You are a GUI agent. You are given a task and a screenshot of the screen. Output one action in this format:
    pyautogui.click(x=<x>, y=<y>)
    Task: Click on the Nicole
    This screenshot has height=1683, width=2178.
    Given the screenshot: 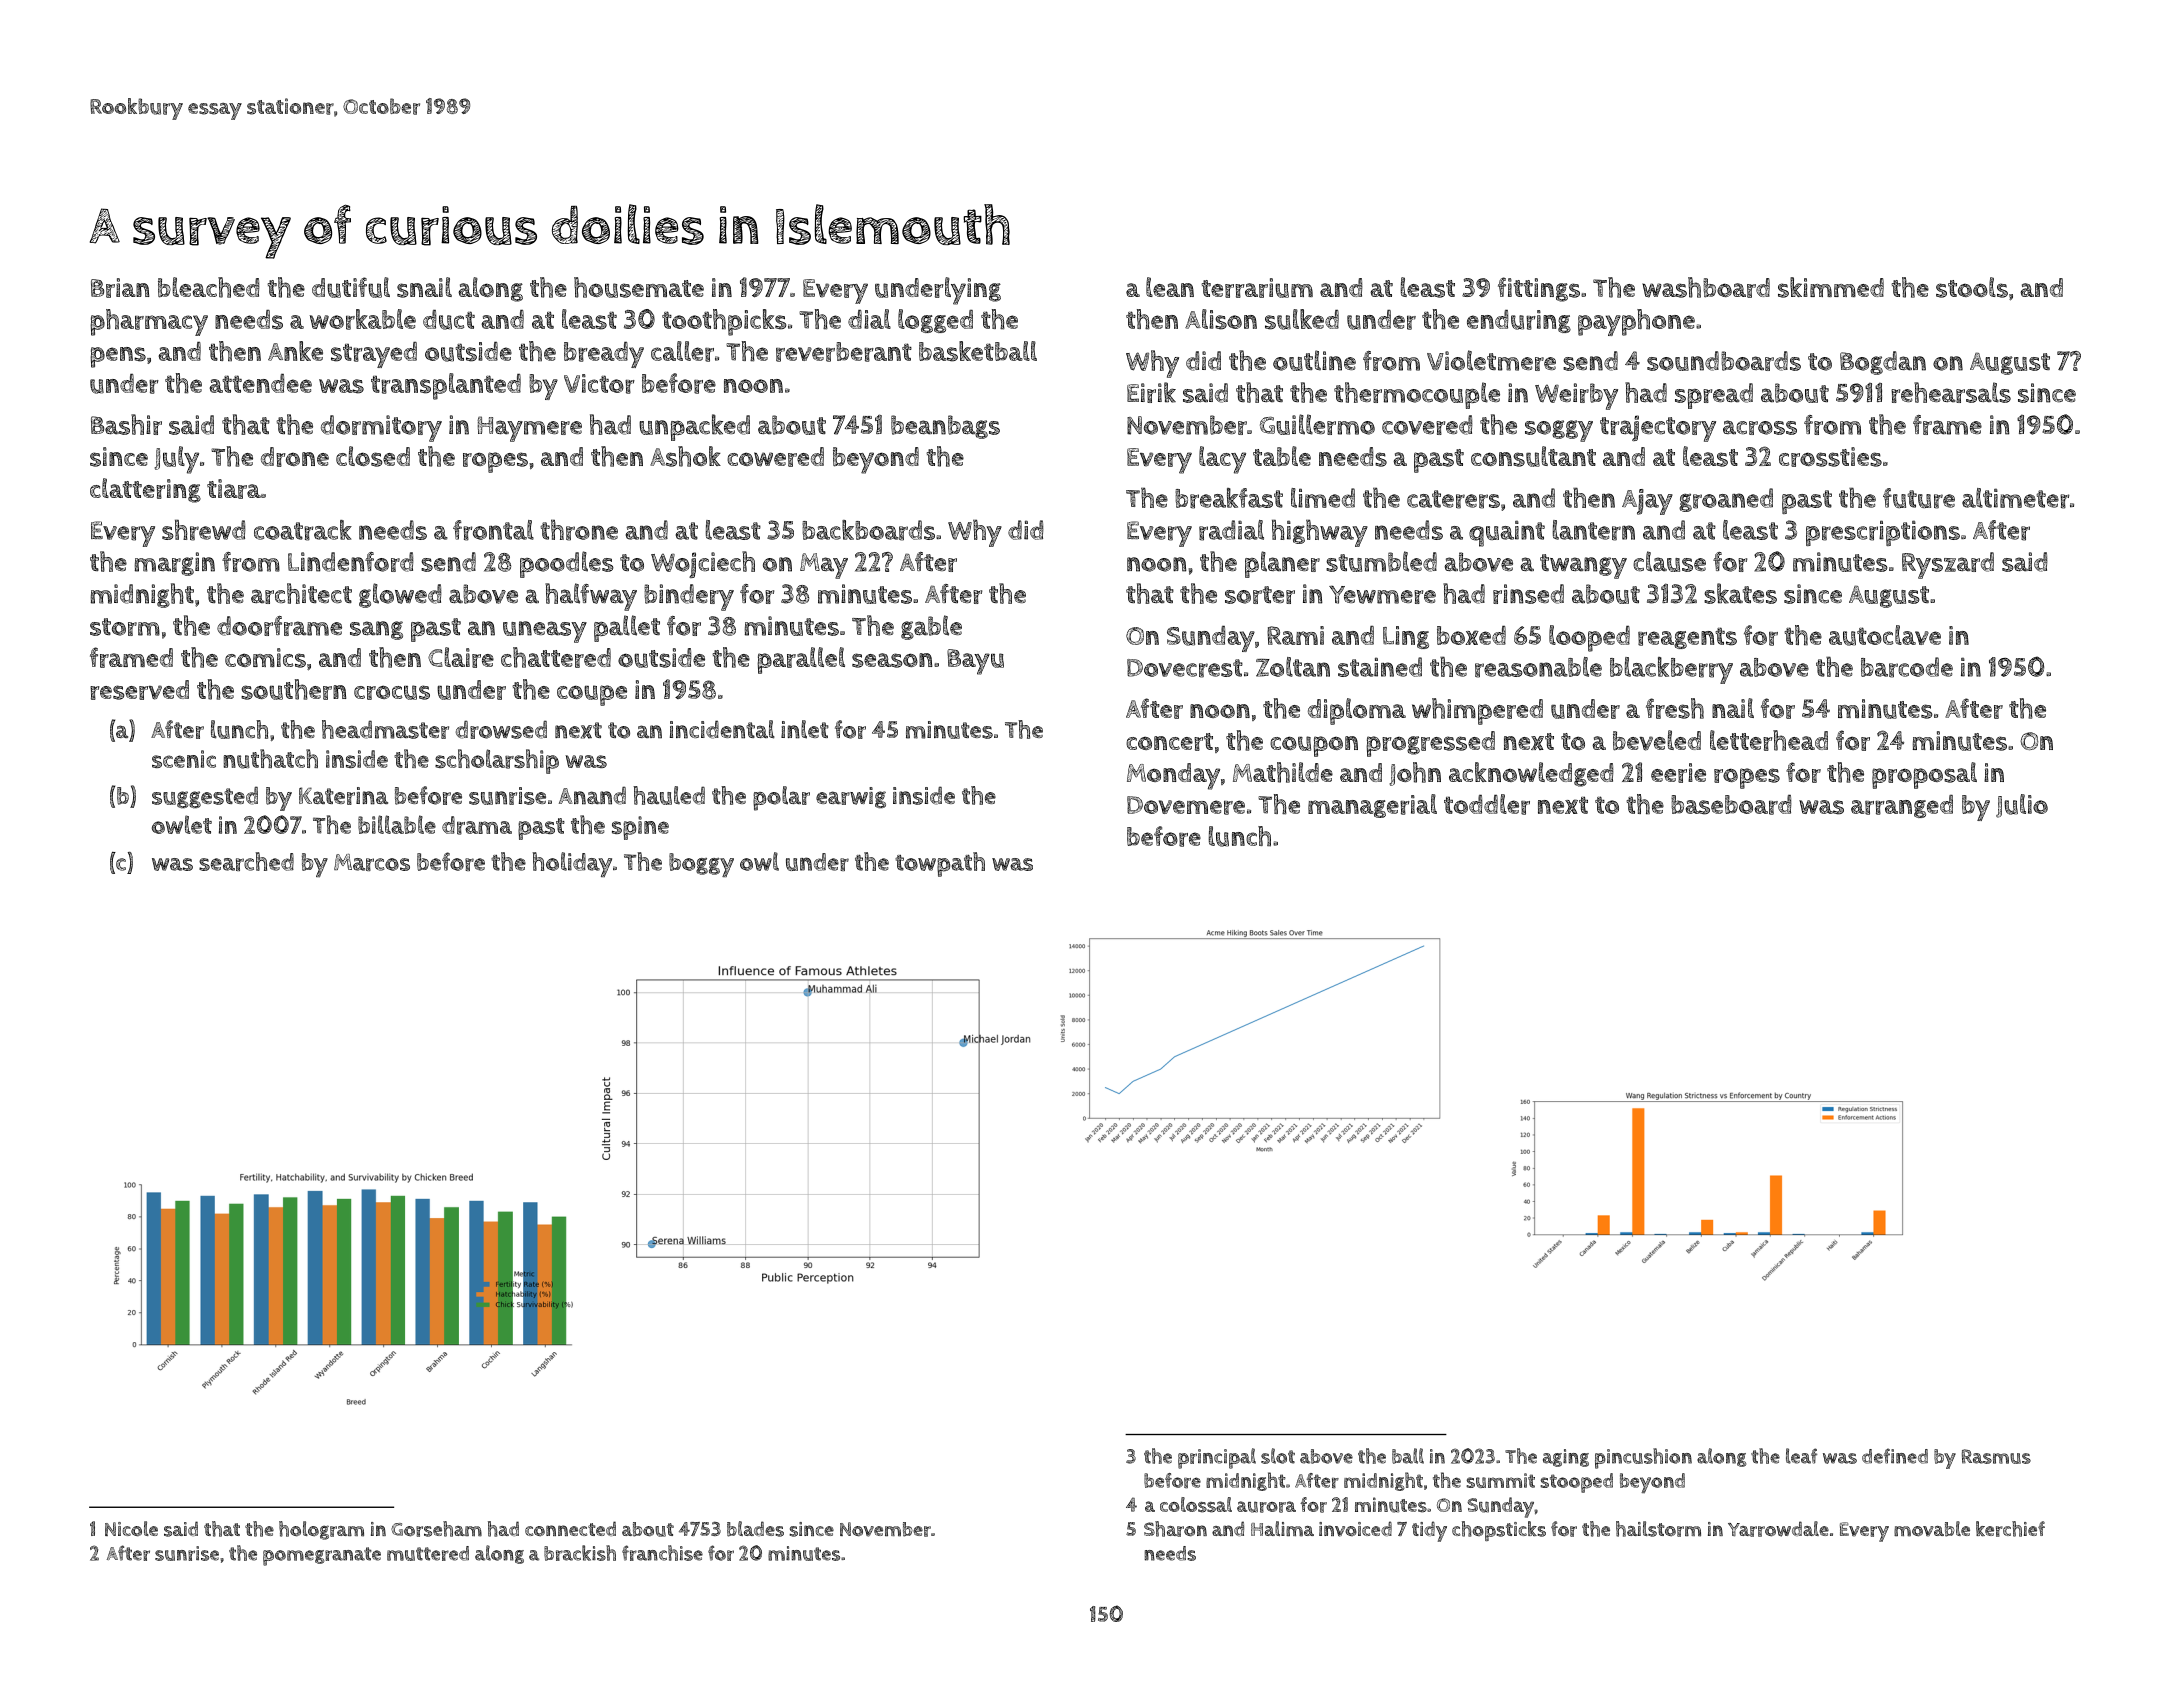 What is the action you would take?
    pyautogui.click(x=131, y=1529)
